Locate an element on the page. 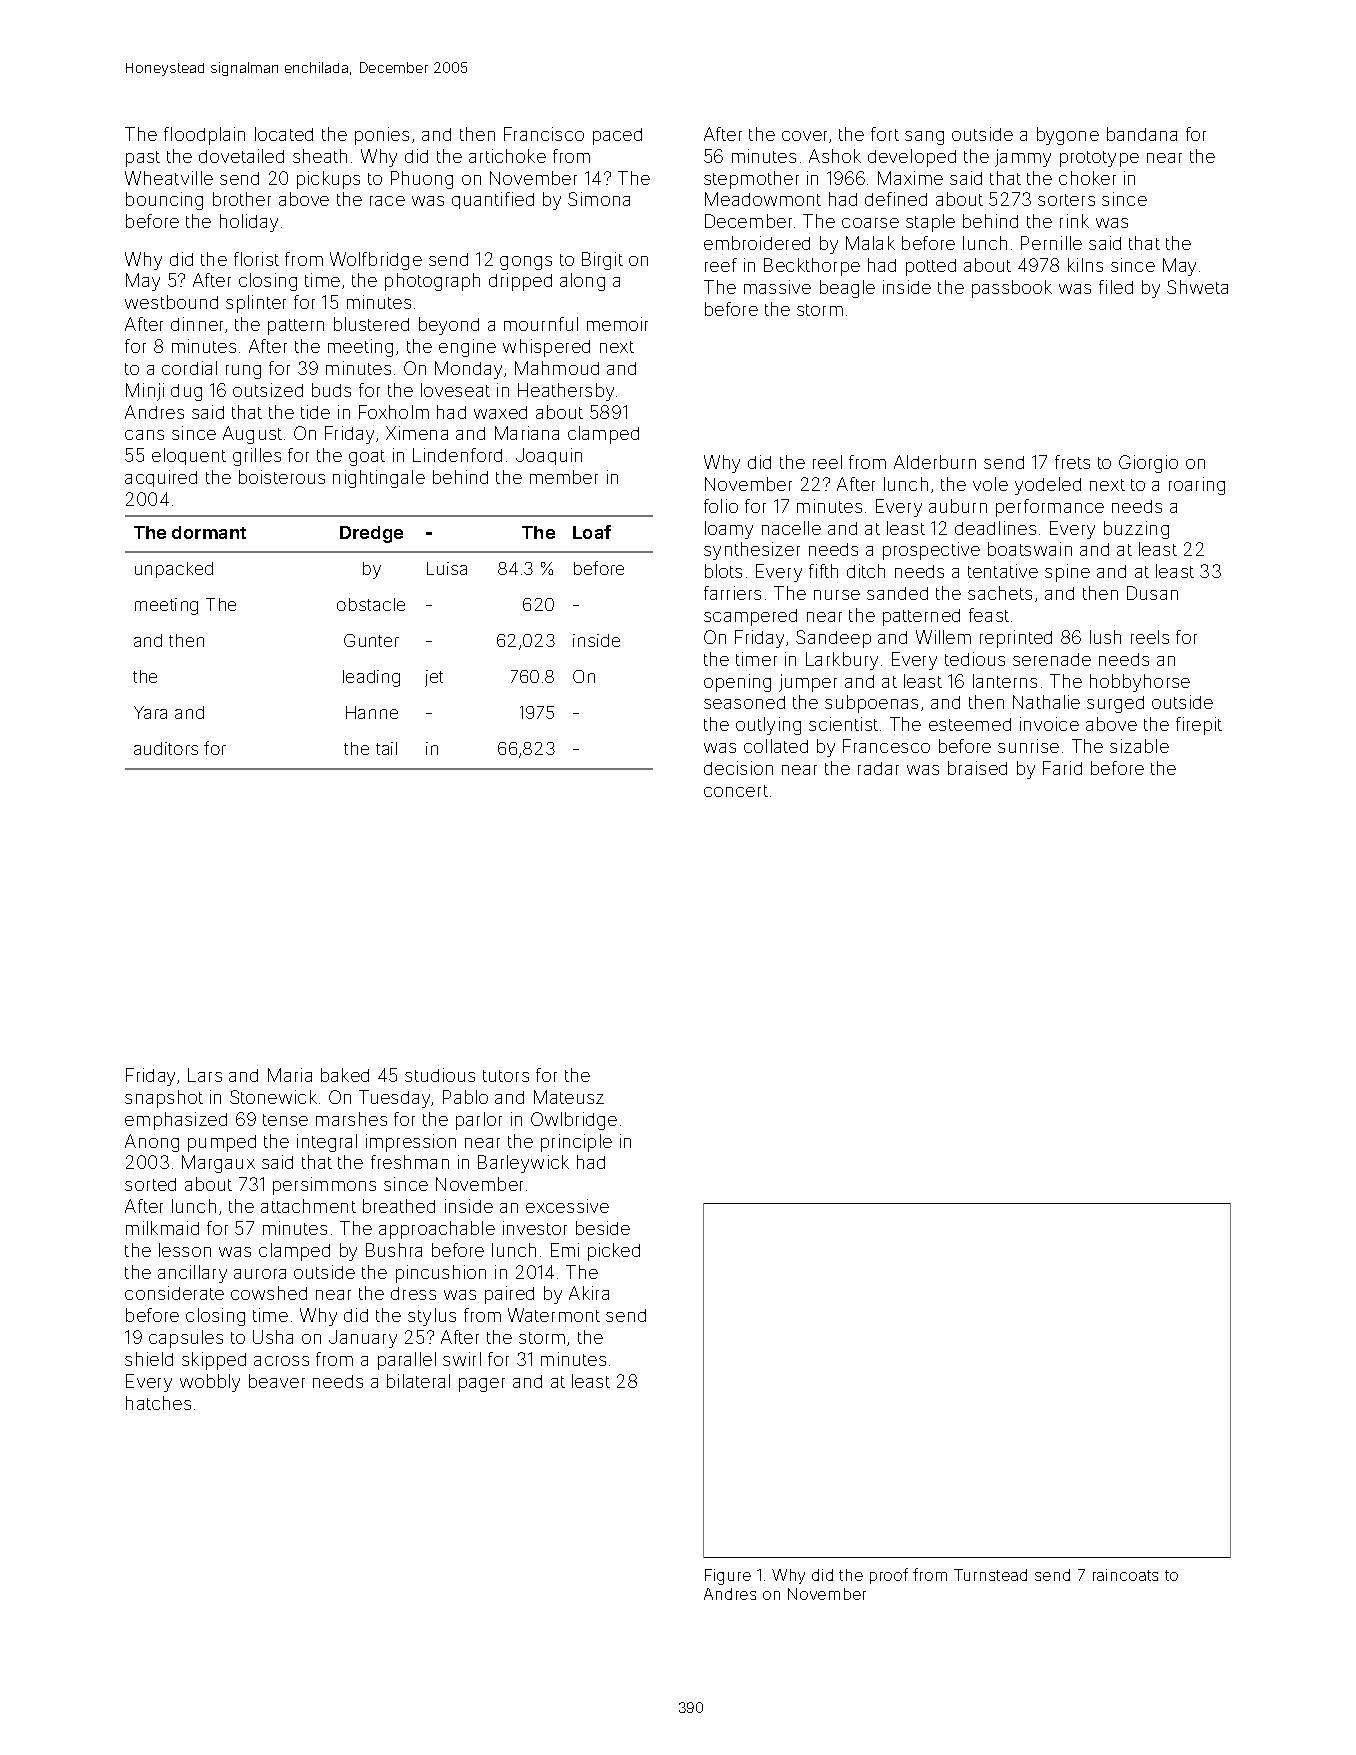  gongs is located at coordinates (526, 263).
